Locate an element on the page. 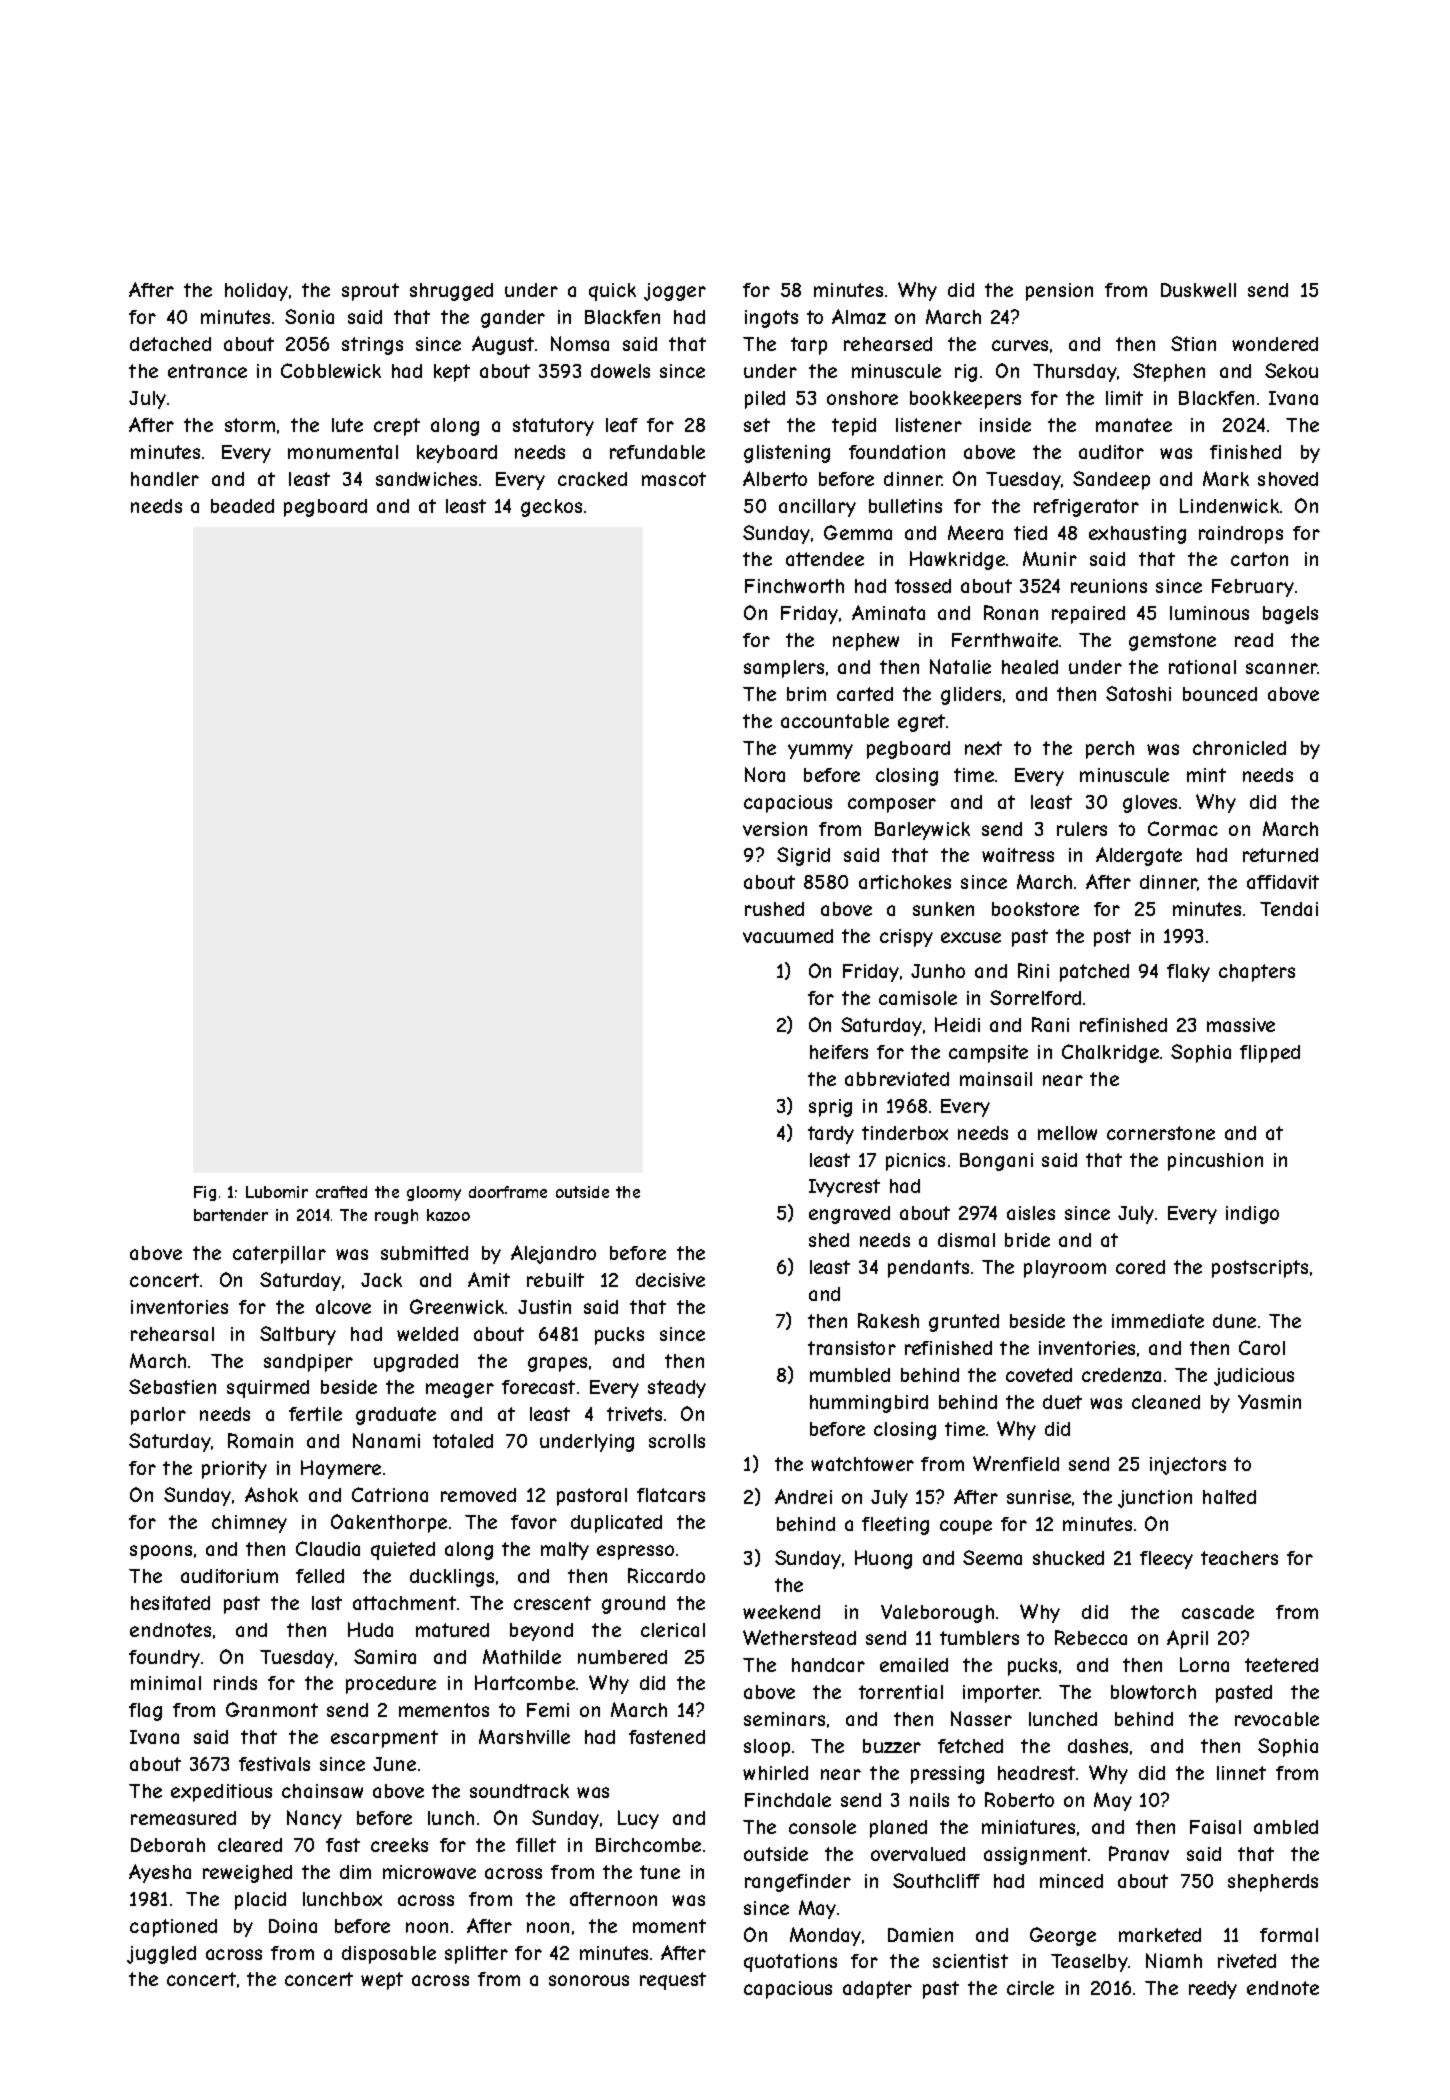 Image resolution: width=1450 pixels, height=2100 pixels. adapter is located at coordinates (877, 1990).
